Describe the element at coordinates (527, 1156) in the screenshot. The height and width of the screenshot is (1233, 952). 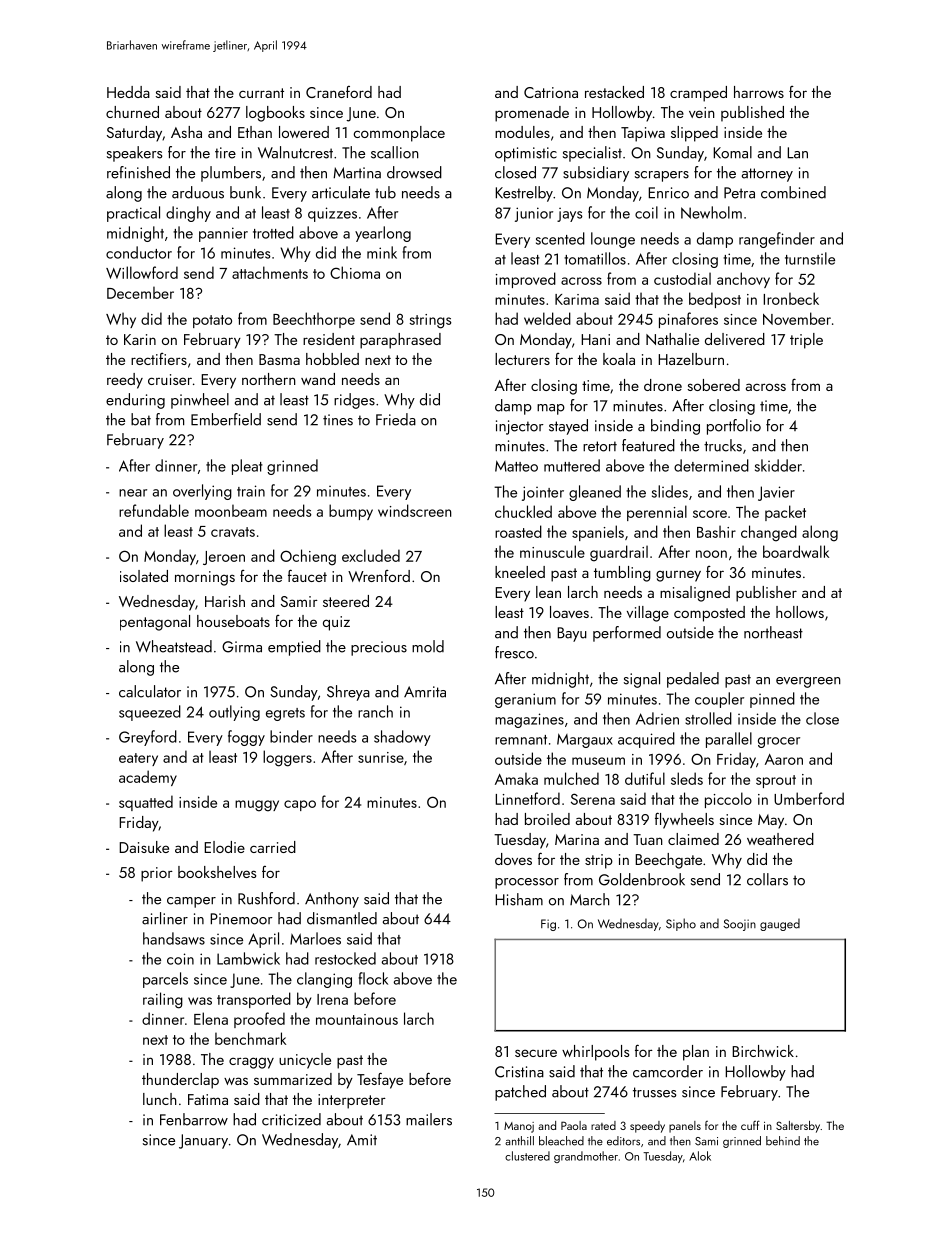
I see `clustered` at that location.
